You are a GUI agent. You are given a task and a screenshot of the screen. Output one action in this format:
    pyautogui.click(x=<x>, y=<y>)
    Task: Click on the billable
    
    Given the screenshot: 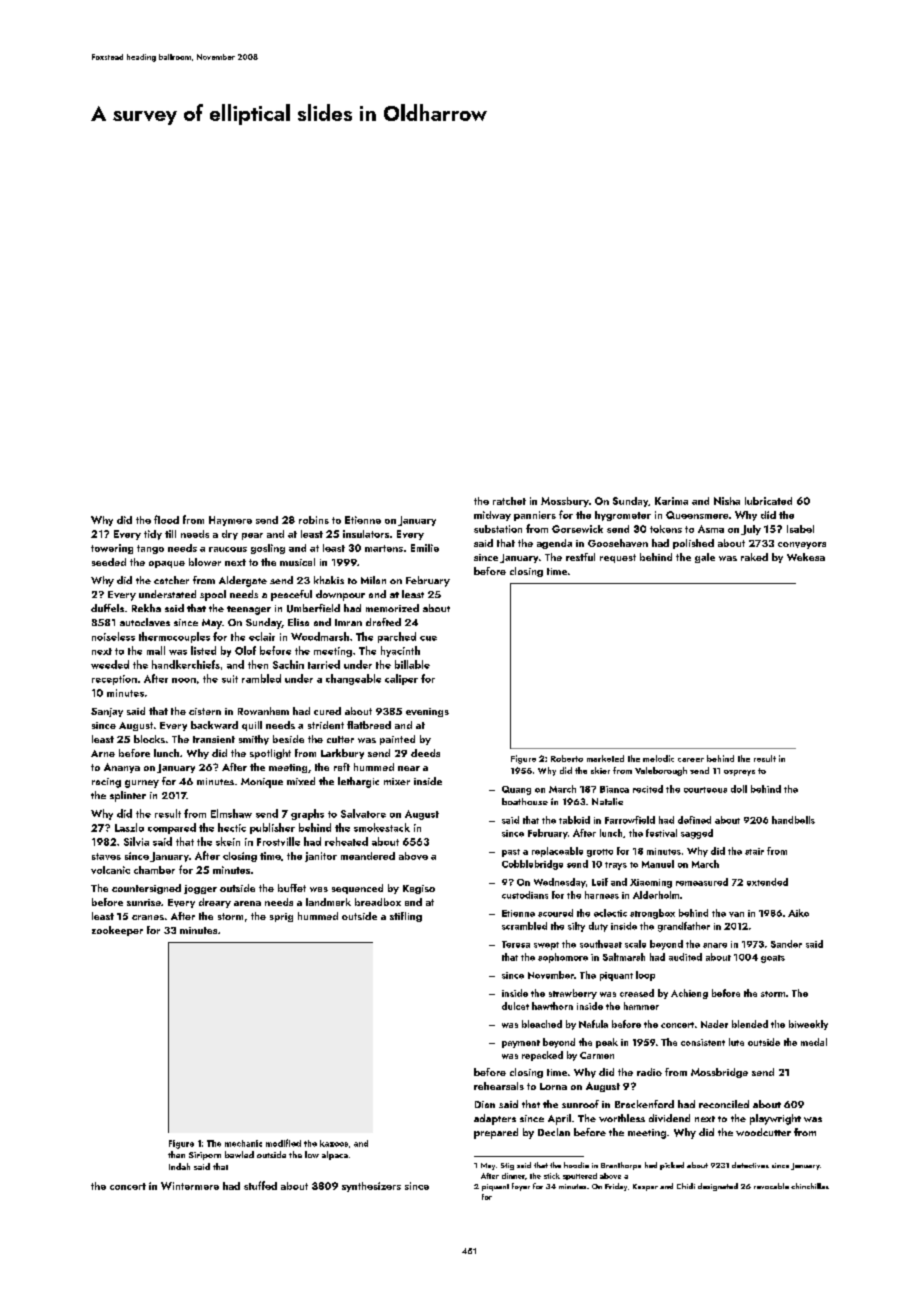 What is the action you would take?
    pyautogui.click(x=412, y=664)
